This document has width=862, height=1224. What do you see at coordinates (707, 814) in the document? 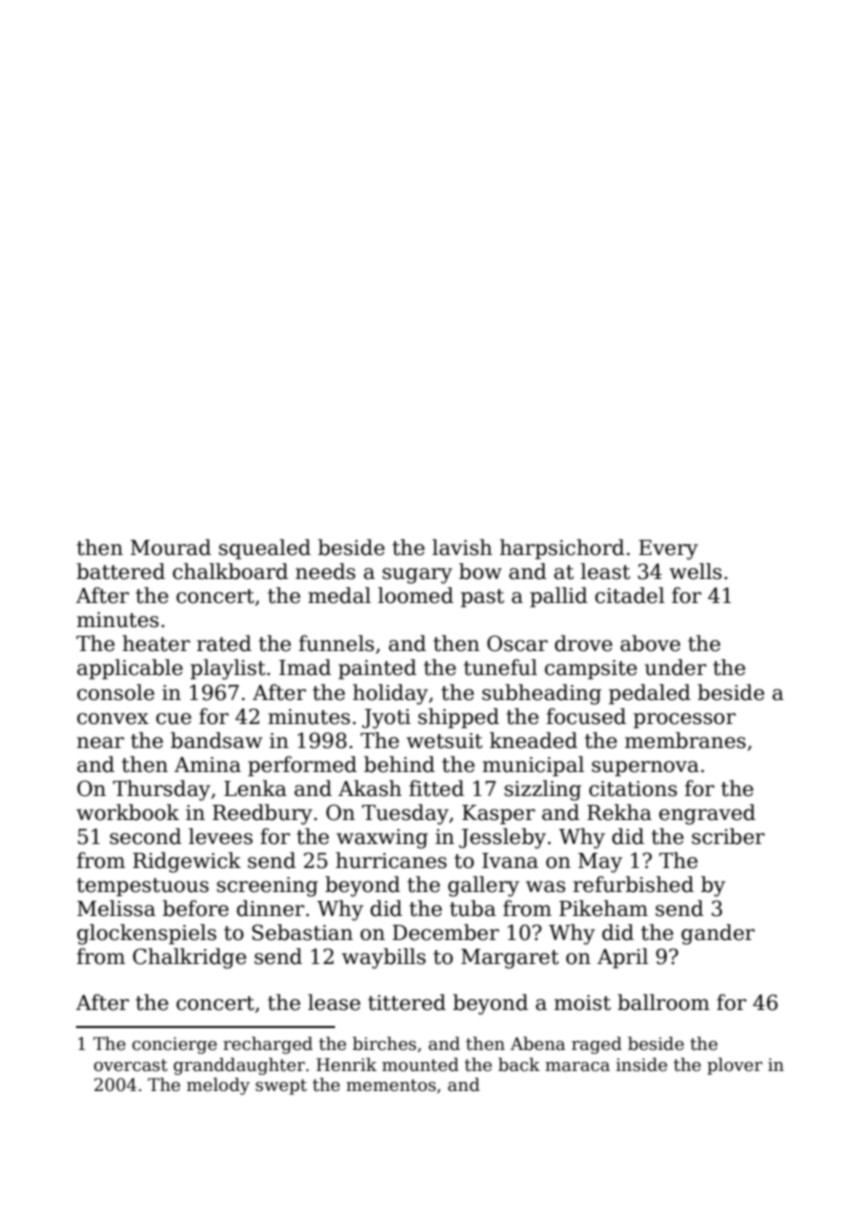
I see `engraved` at bounding box center [707, 814].
